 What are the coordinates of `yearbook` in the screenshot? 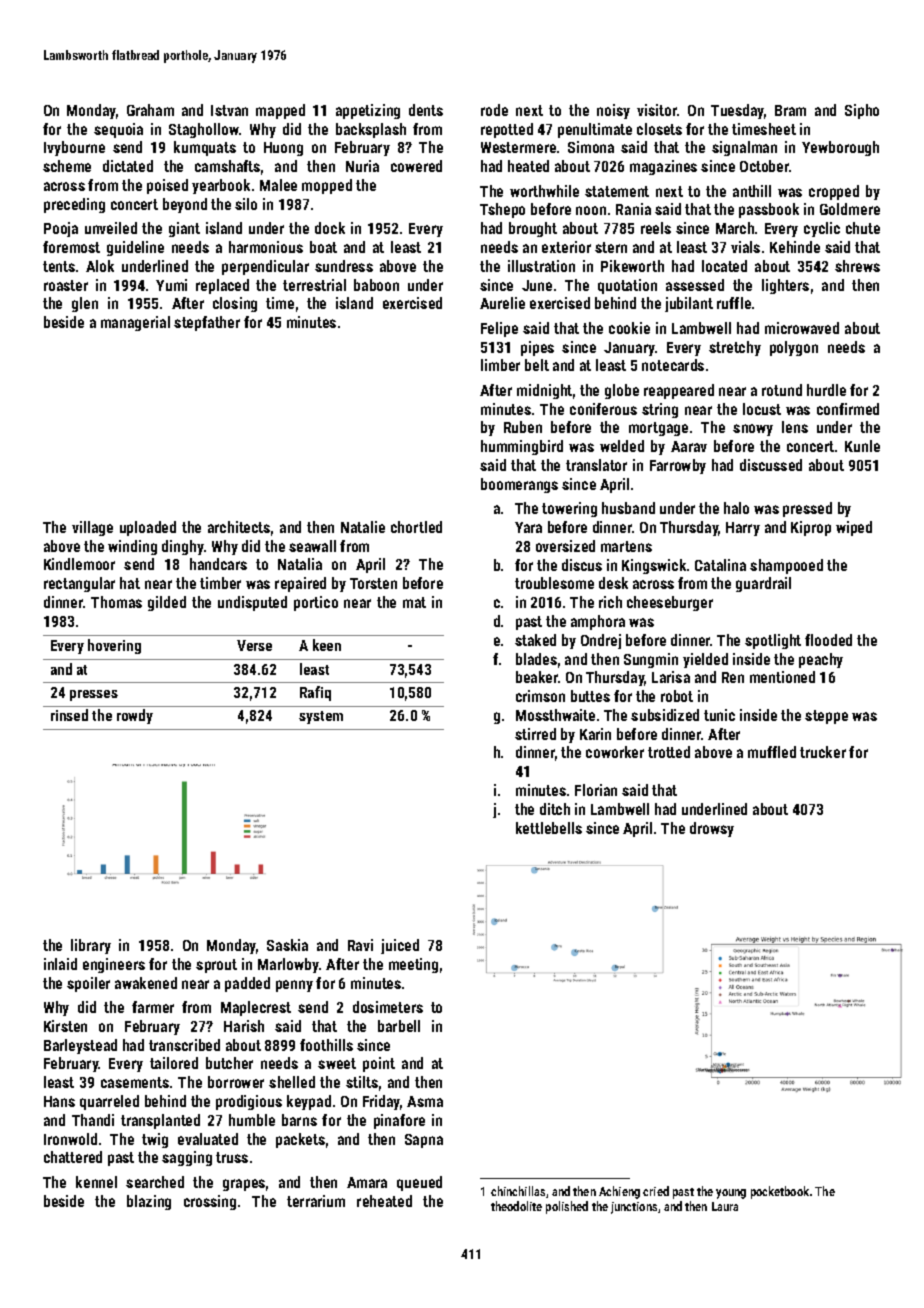 It's located at (221, 186).
